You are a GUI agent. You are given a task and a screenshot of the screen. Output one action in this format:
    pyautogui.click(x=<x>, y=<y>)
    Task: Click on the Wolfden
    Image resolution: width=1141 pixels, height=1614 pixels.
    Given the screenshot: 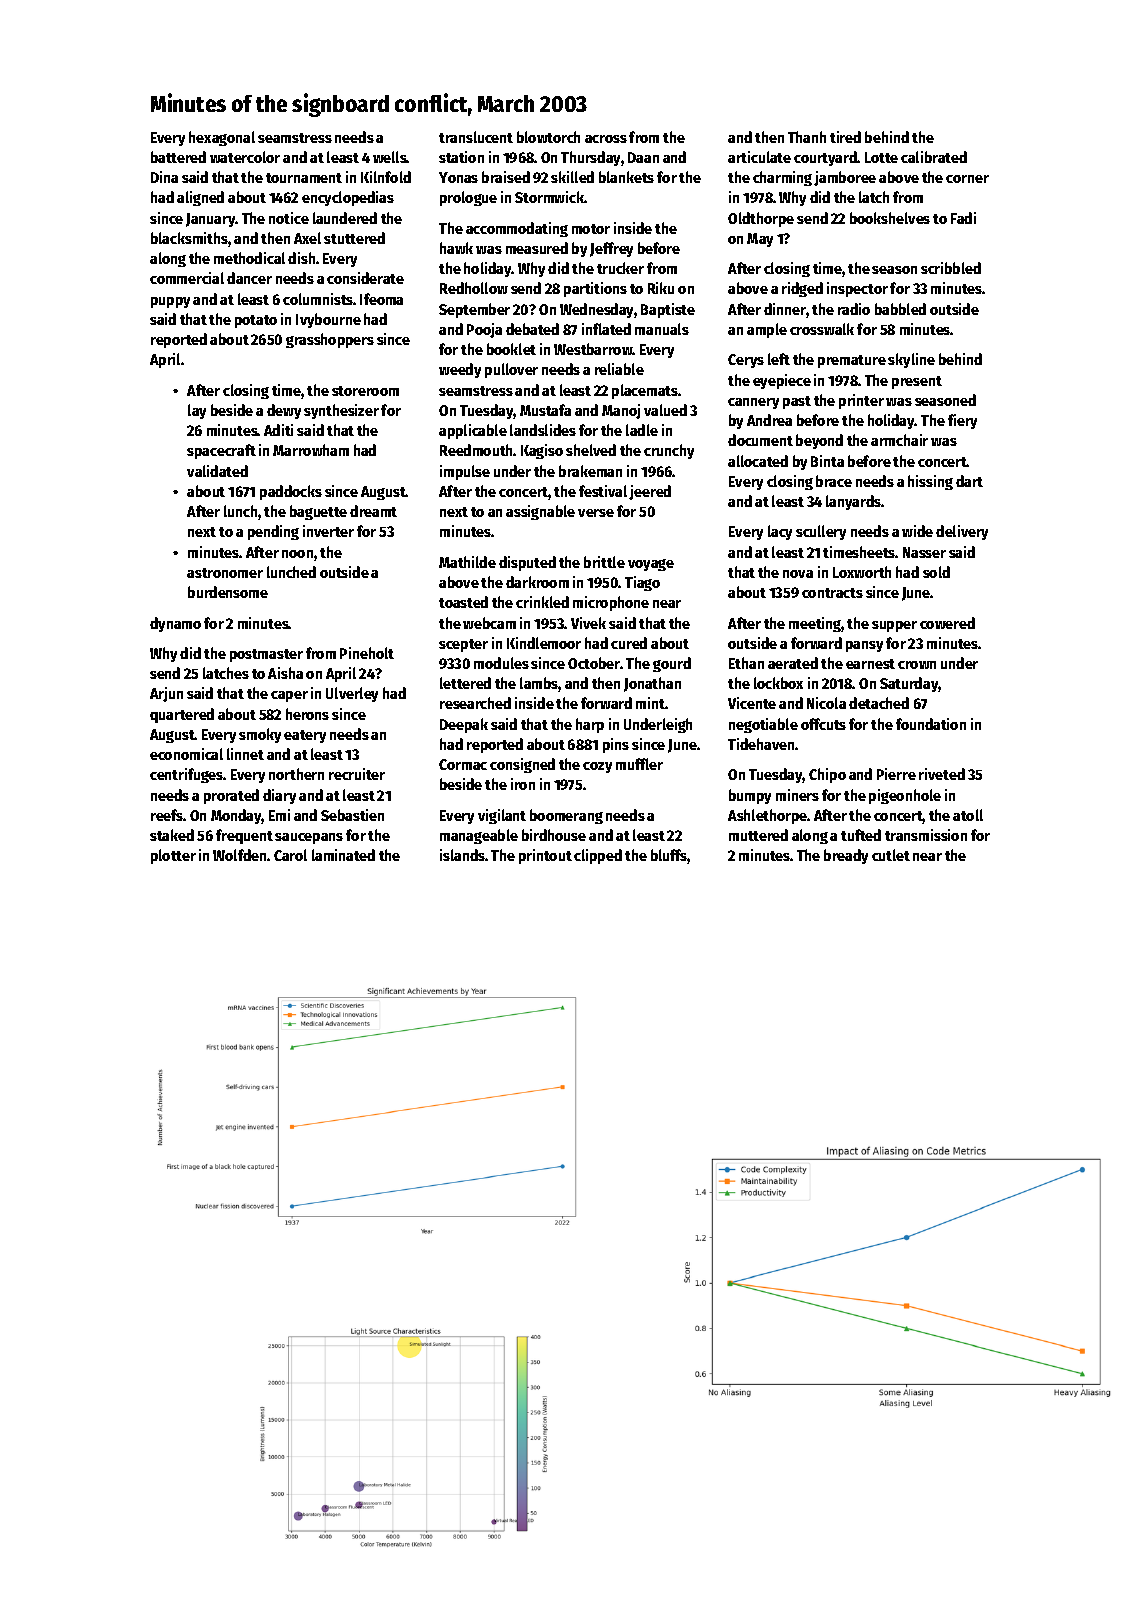 What is the action you would take?
    pyautogui.click(x=239, y=855)
